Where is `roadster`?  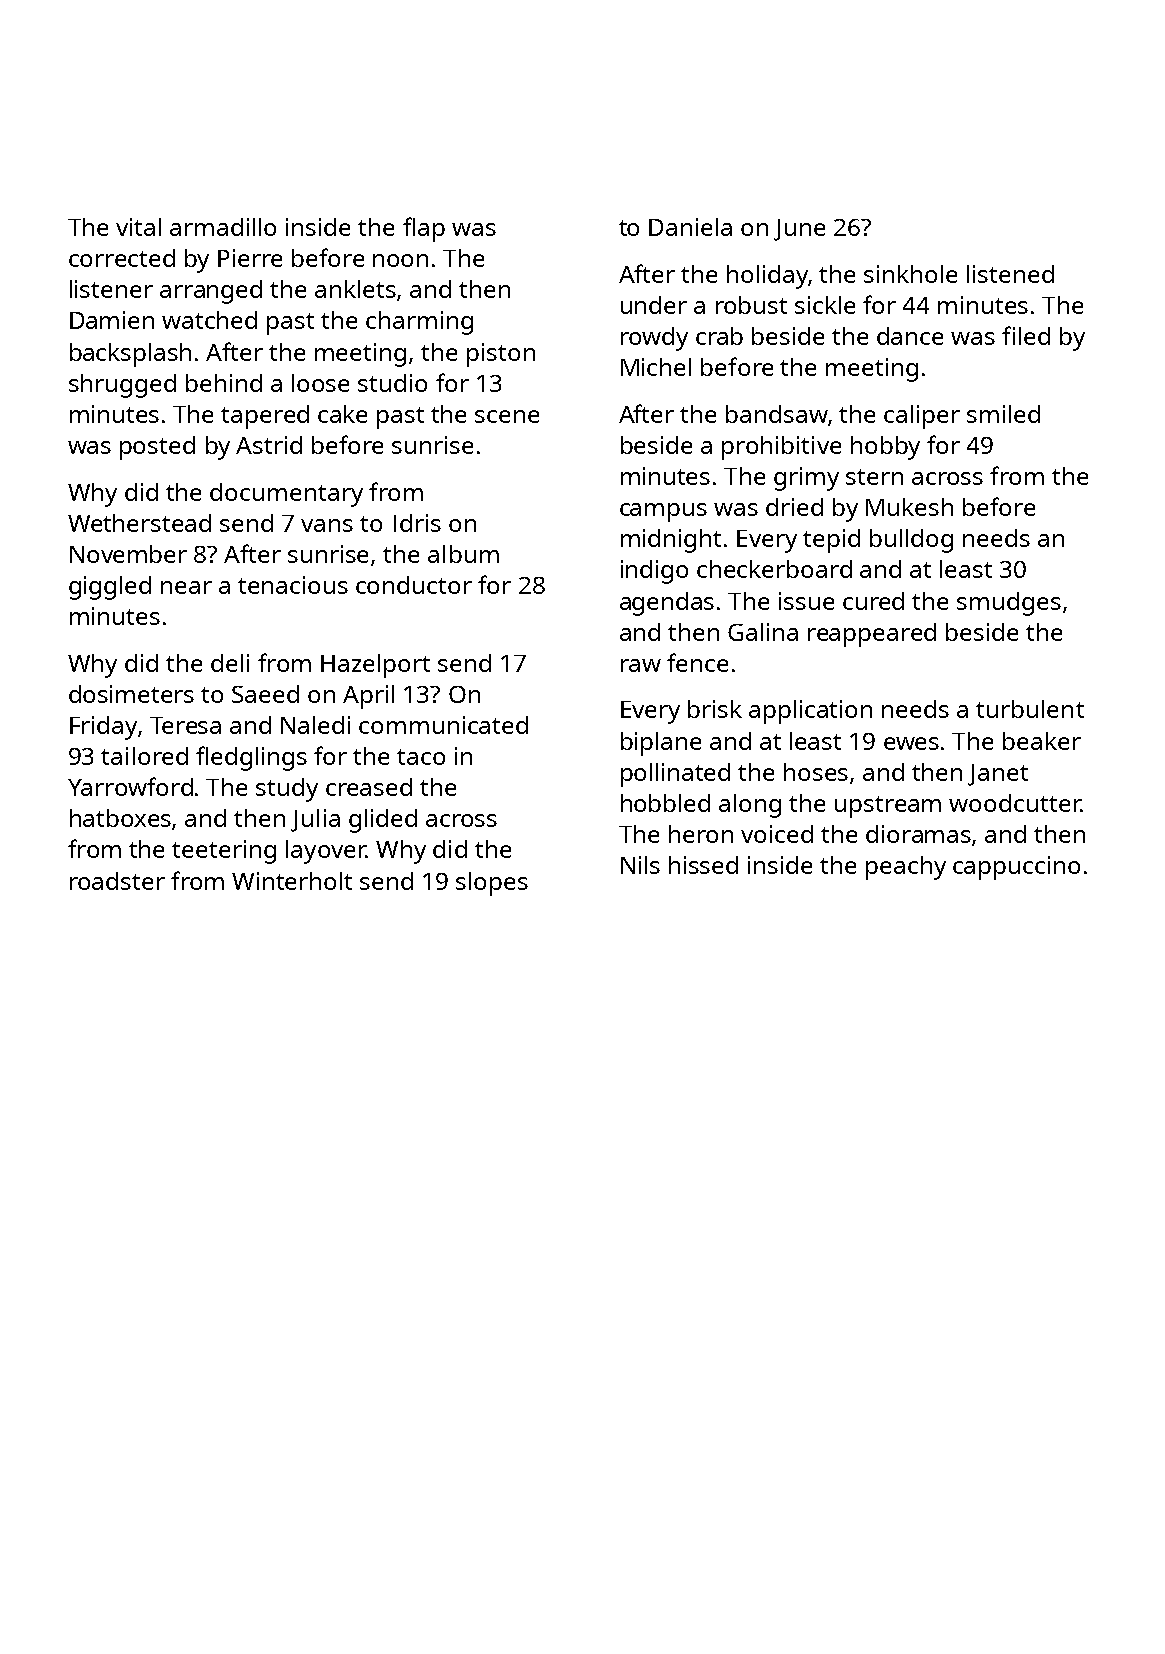 roadster is located at coordinates (117, 881).
